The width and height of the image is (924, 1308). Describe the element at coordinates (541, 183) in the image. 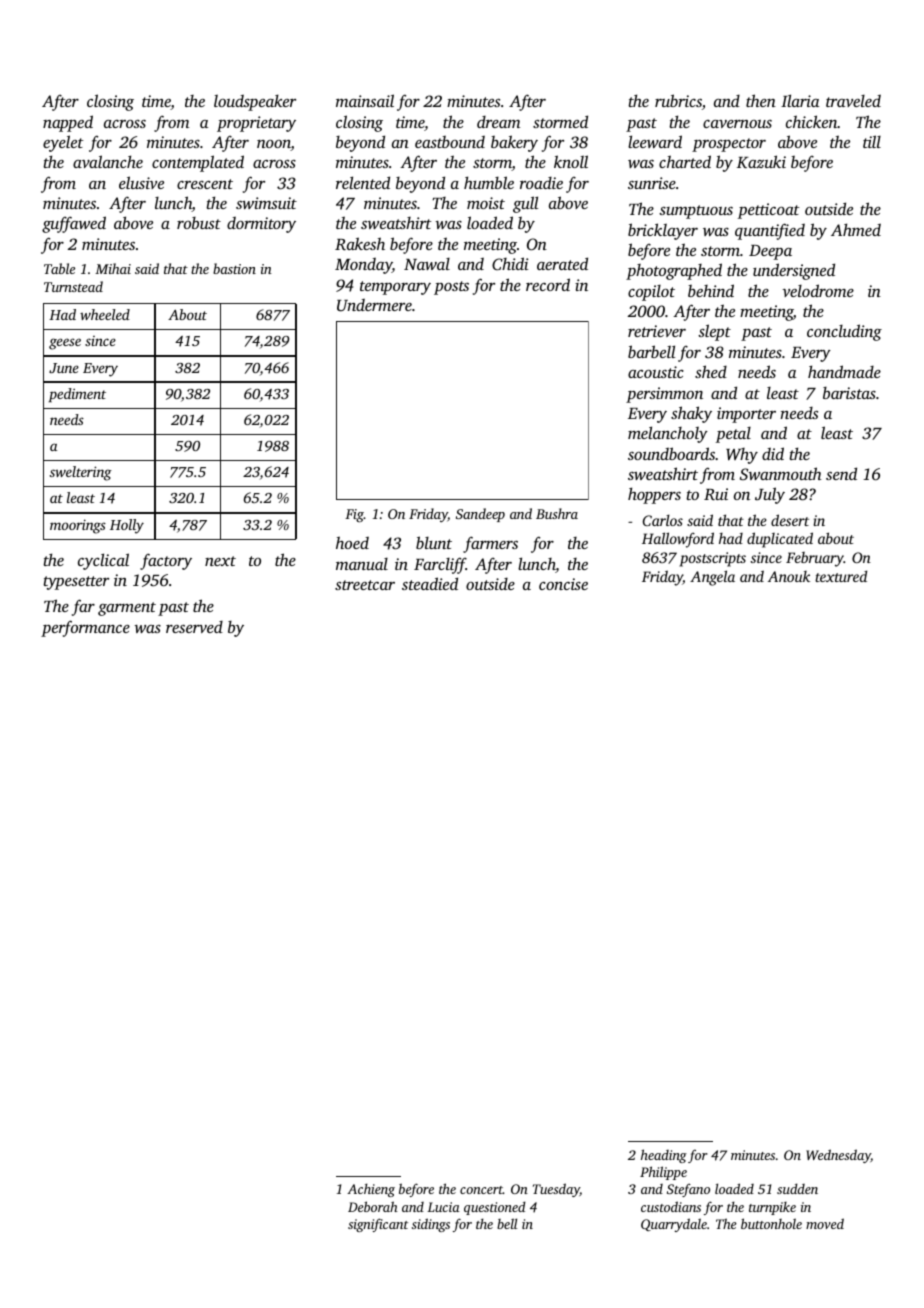

I see `roadie` at that location.
